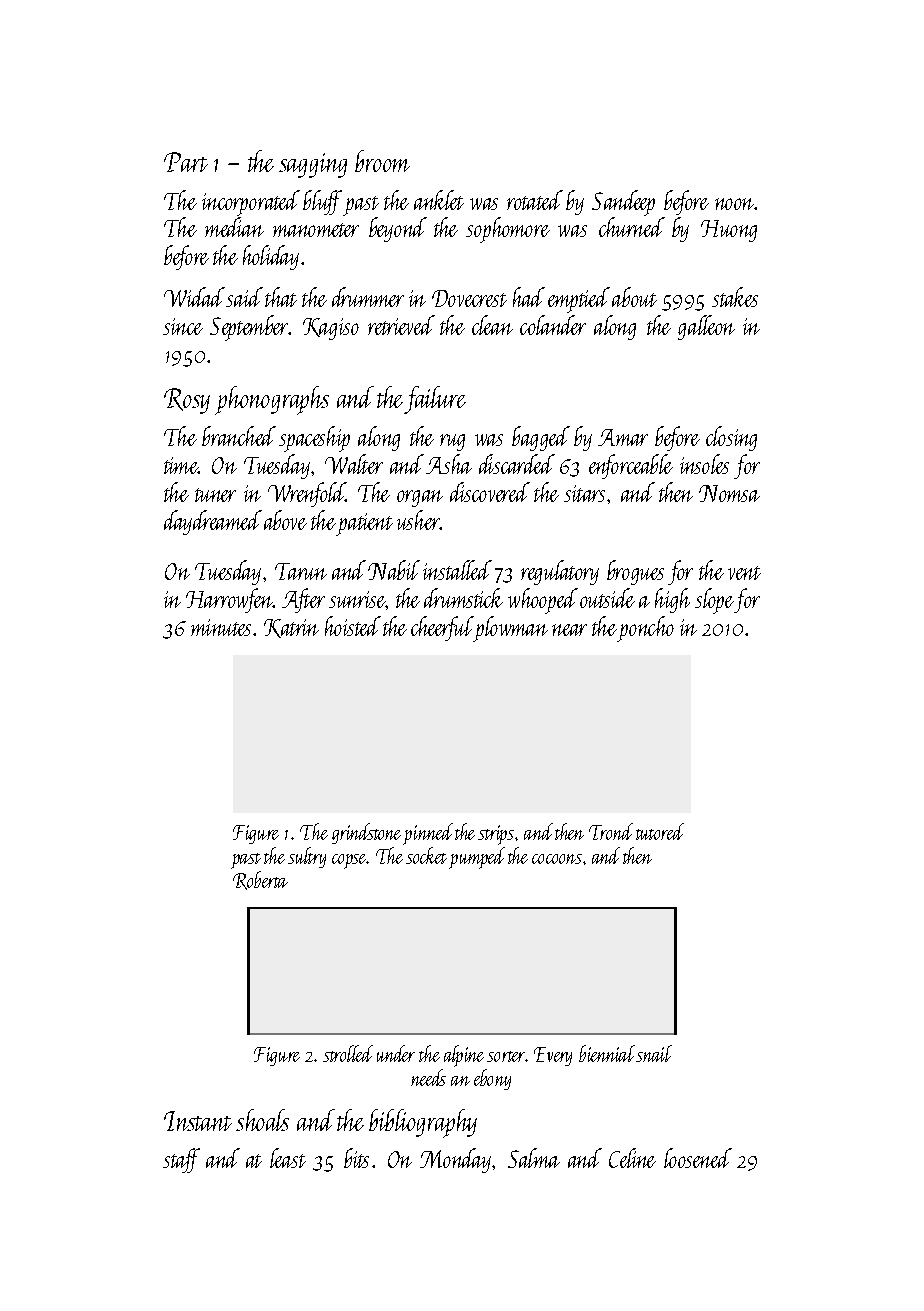 This page has height=1311, width=924. Describe the element at coordinates (382, 161) in the page. I see `broom` at that location.
